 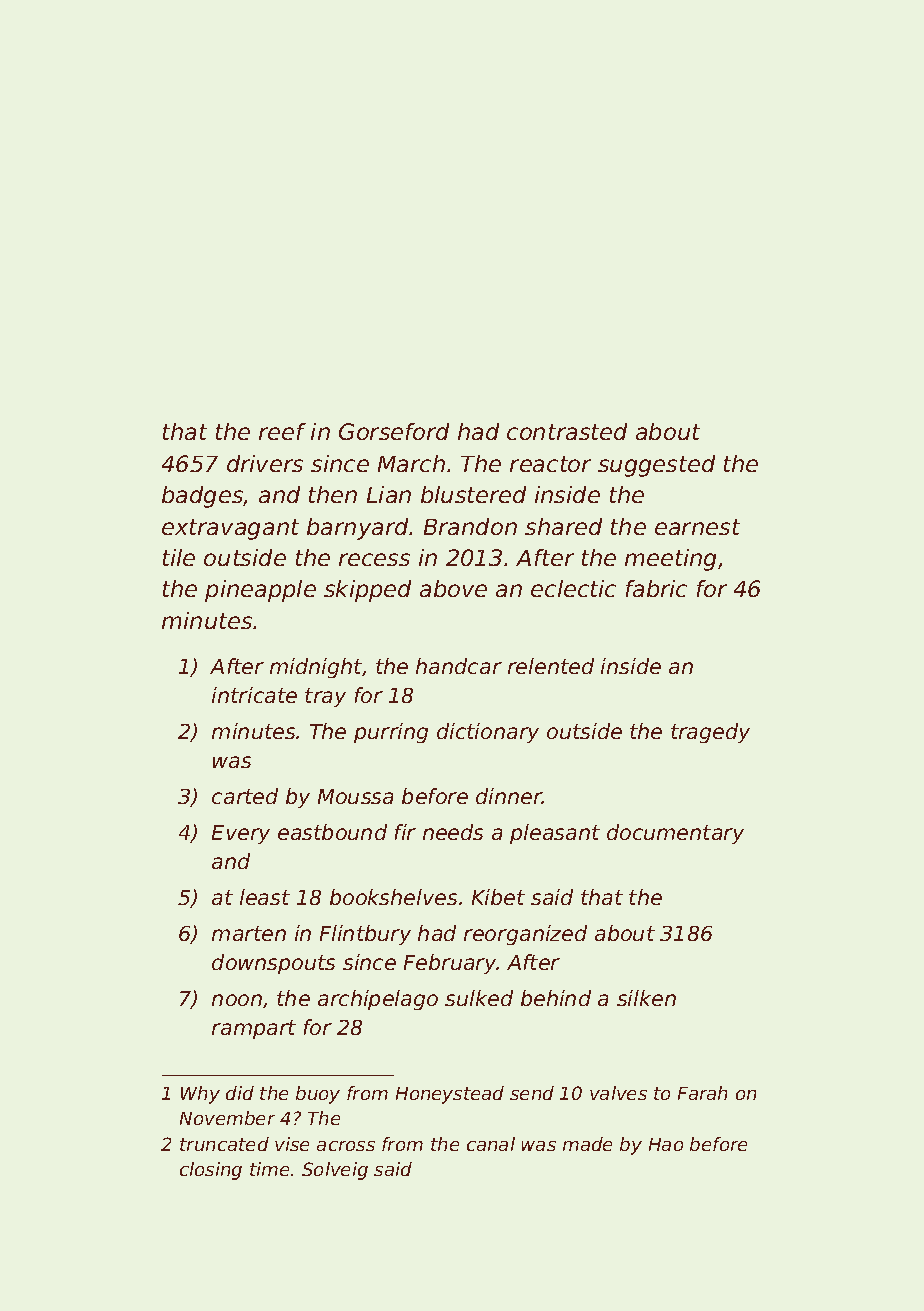 I want to click on closing, so click(x=211, y=1171).
